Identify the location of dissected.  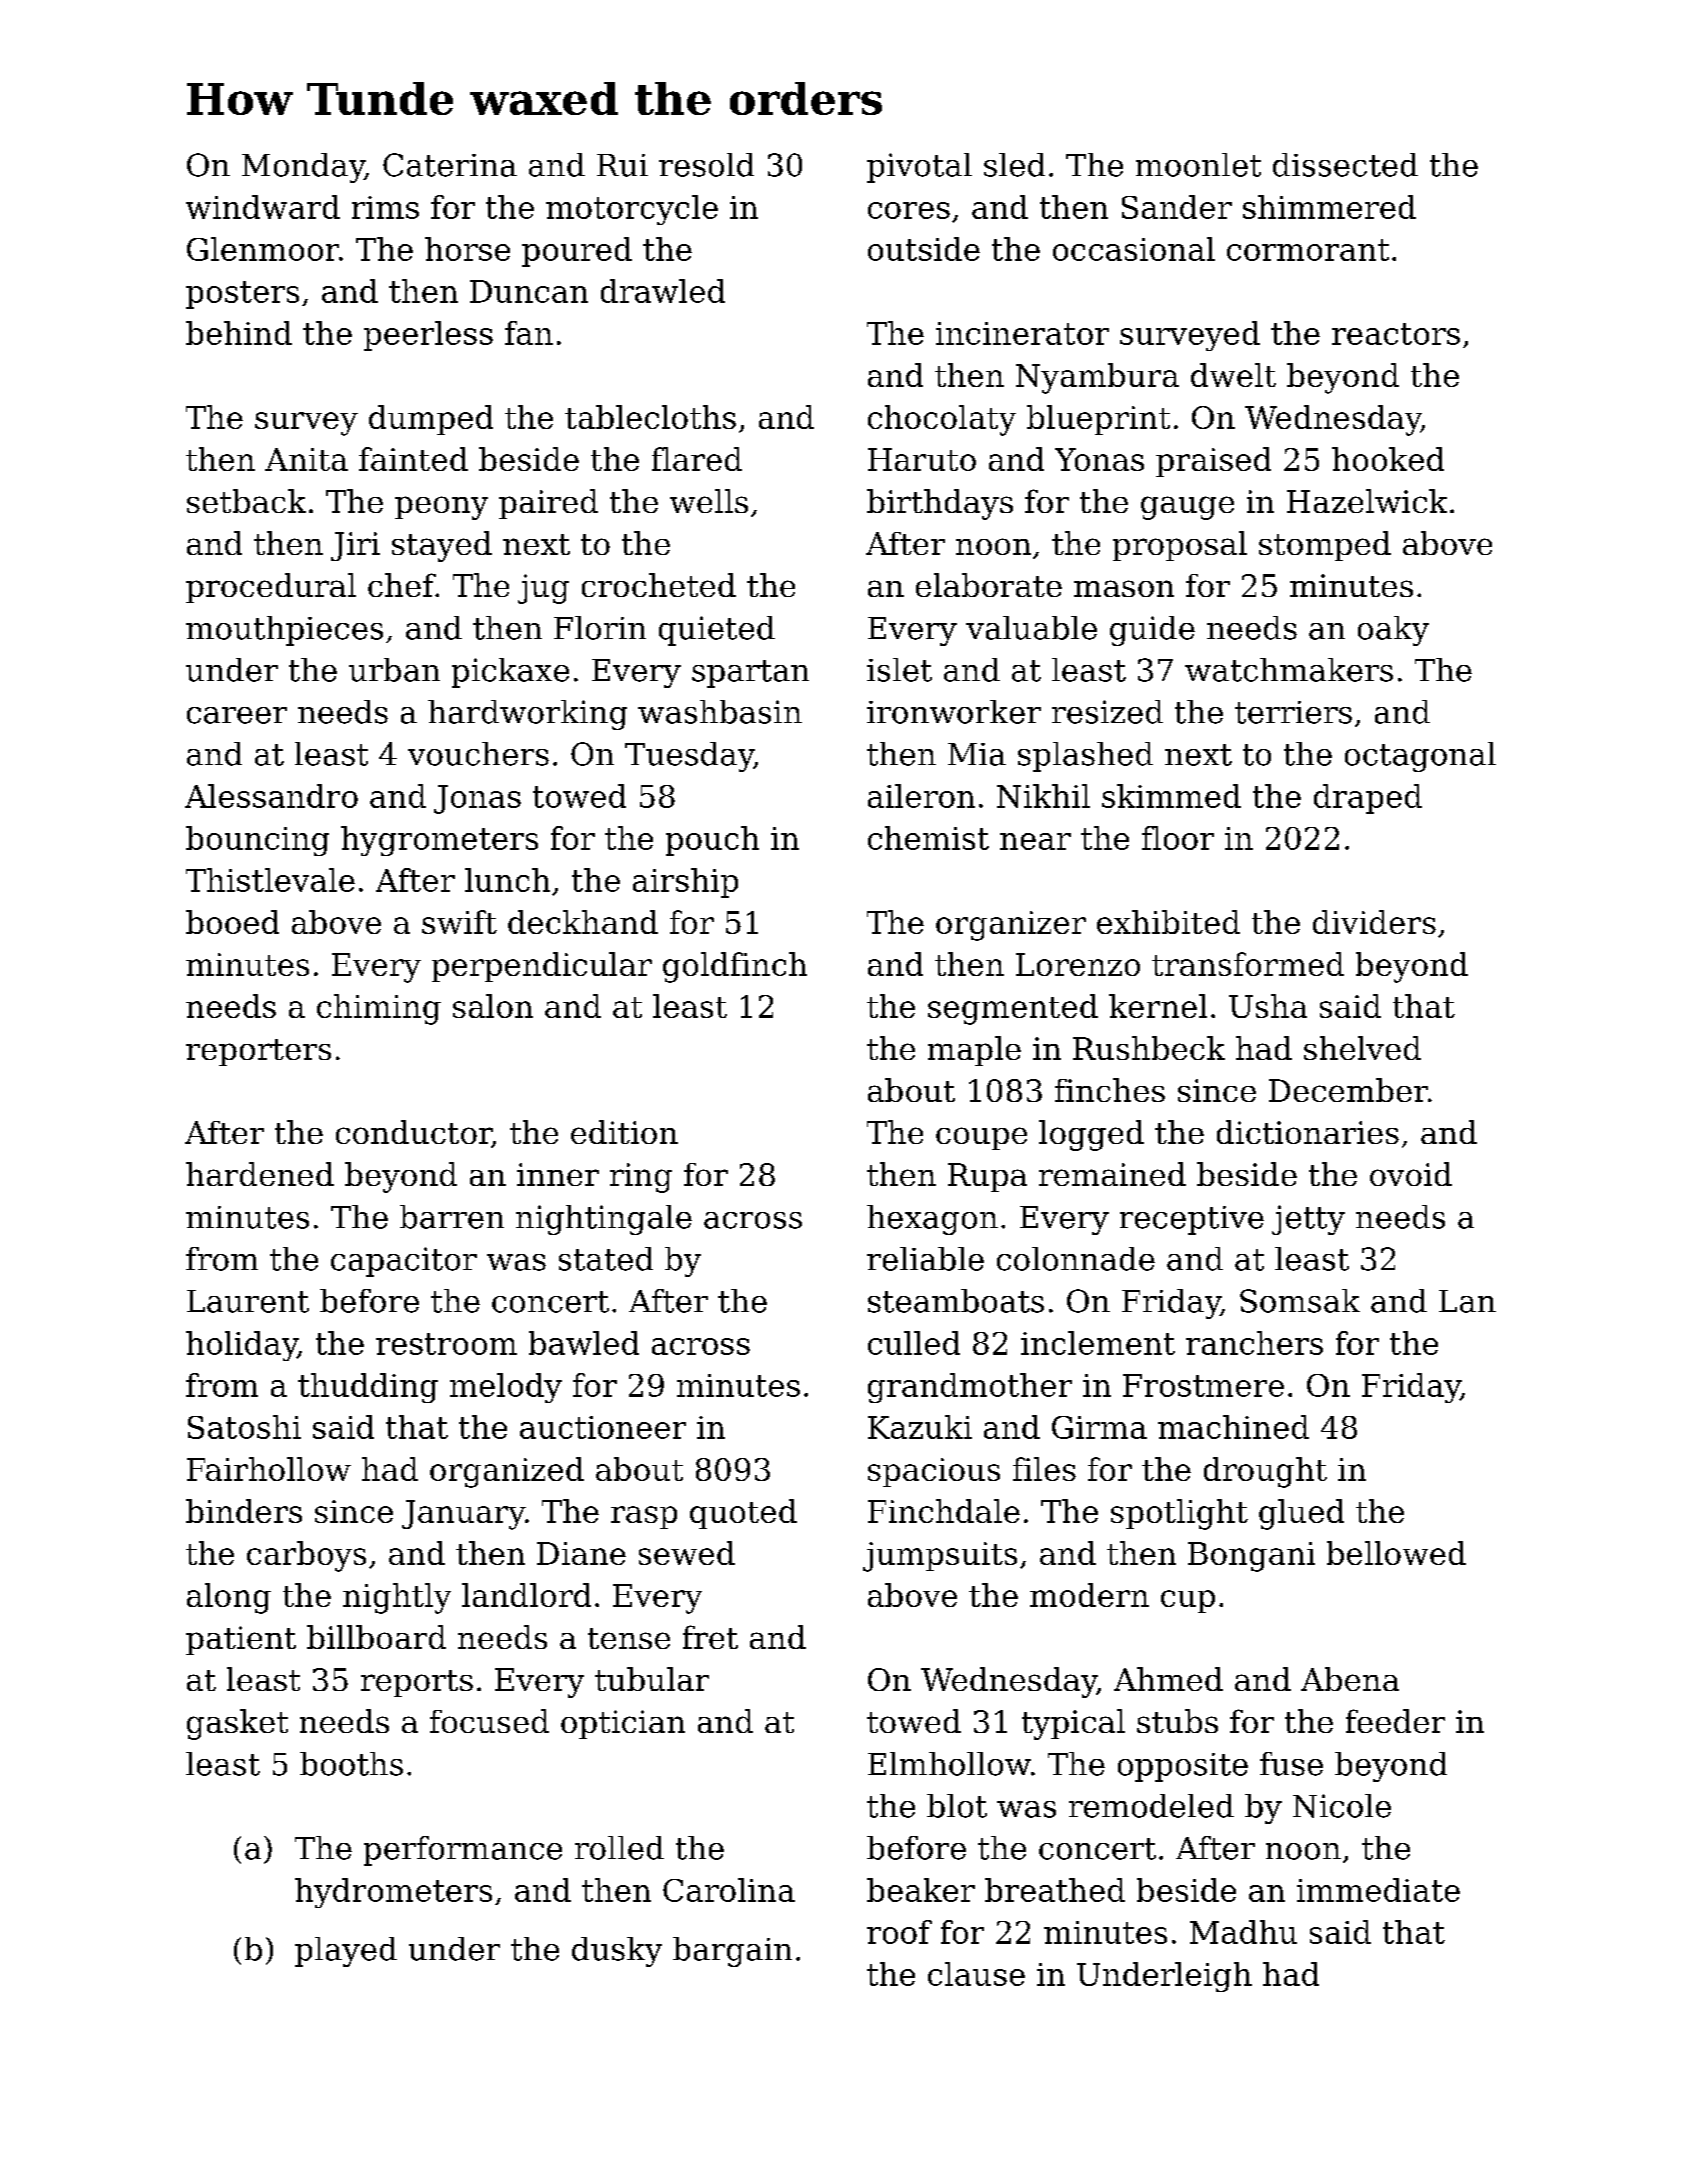
(1345, 165).
